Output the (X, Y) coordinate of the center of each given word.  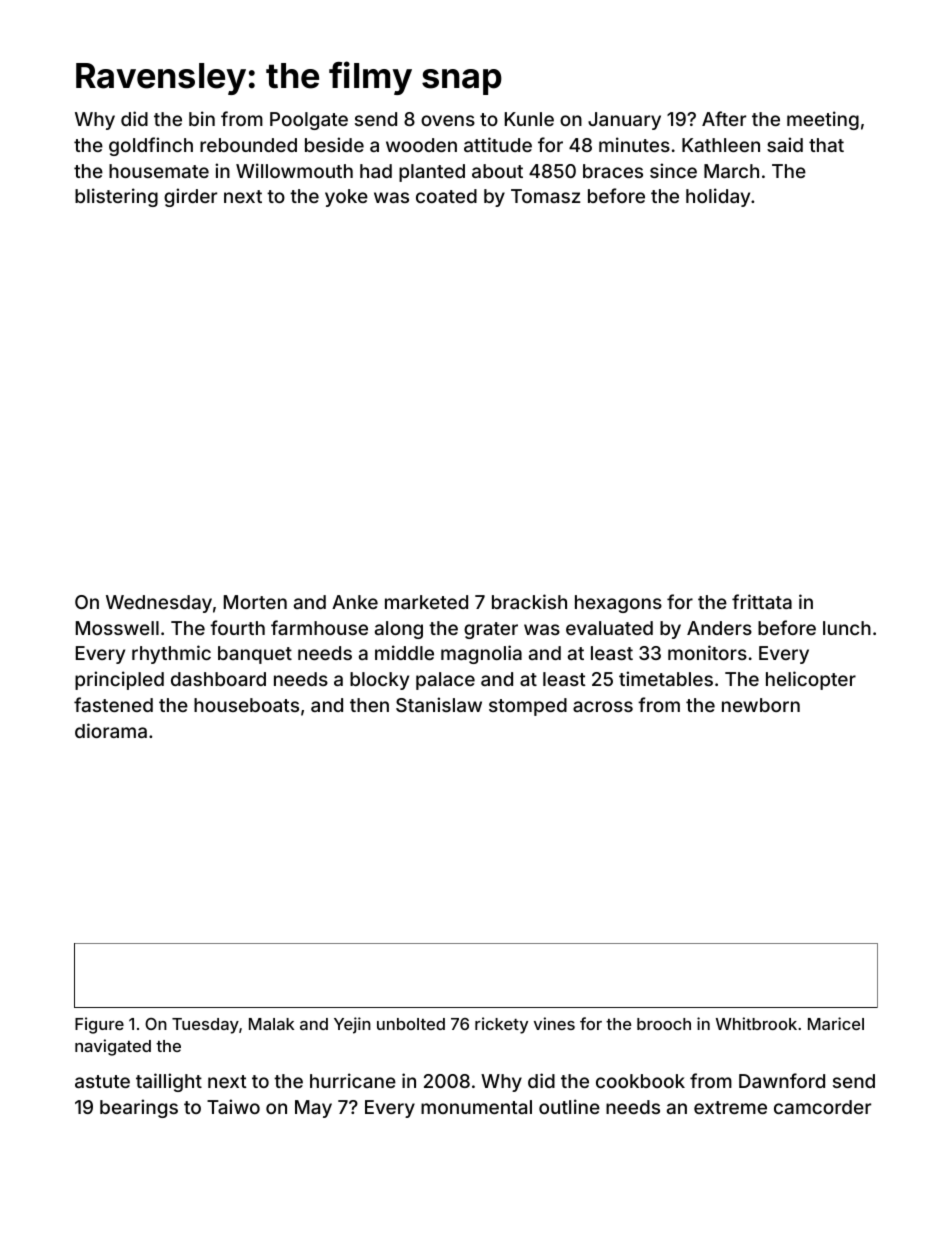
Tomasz (546, 196)
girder (190, 197)
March (731, 171)
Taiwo (233, 1106)
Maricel (836, 1023)
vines (554, 1023)
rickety (501, 1025)
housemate (159, 171)
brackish (529, 601)
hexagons (618, 604)
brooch (664, 1024)
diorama (111, 730)
